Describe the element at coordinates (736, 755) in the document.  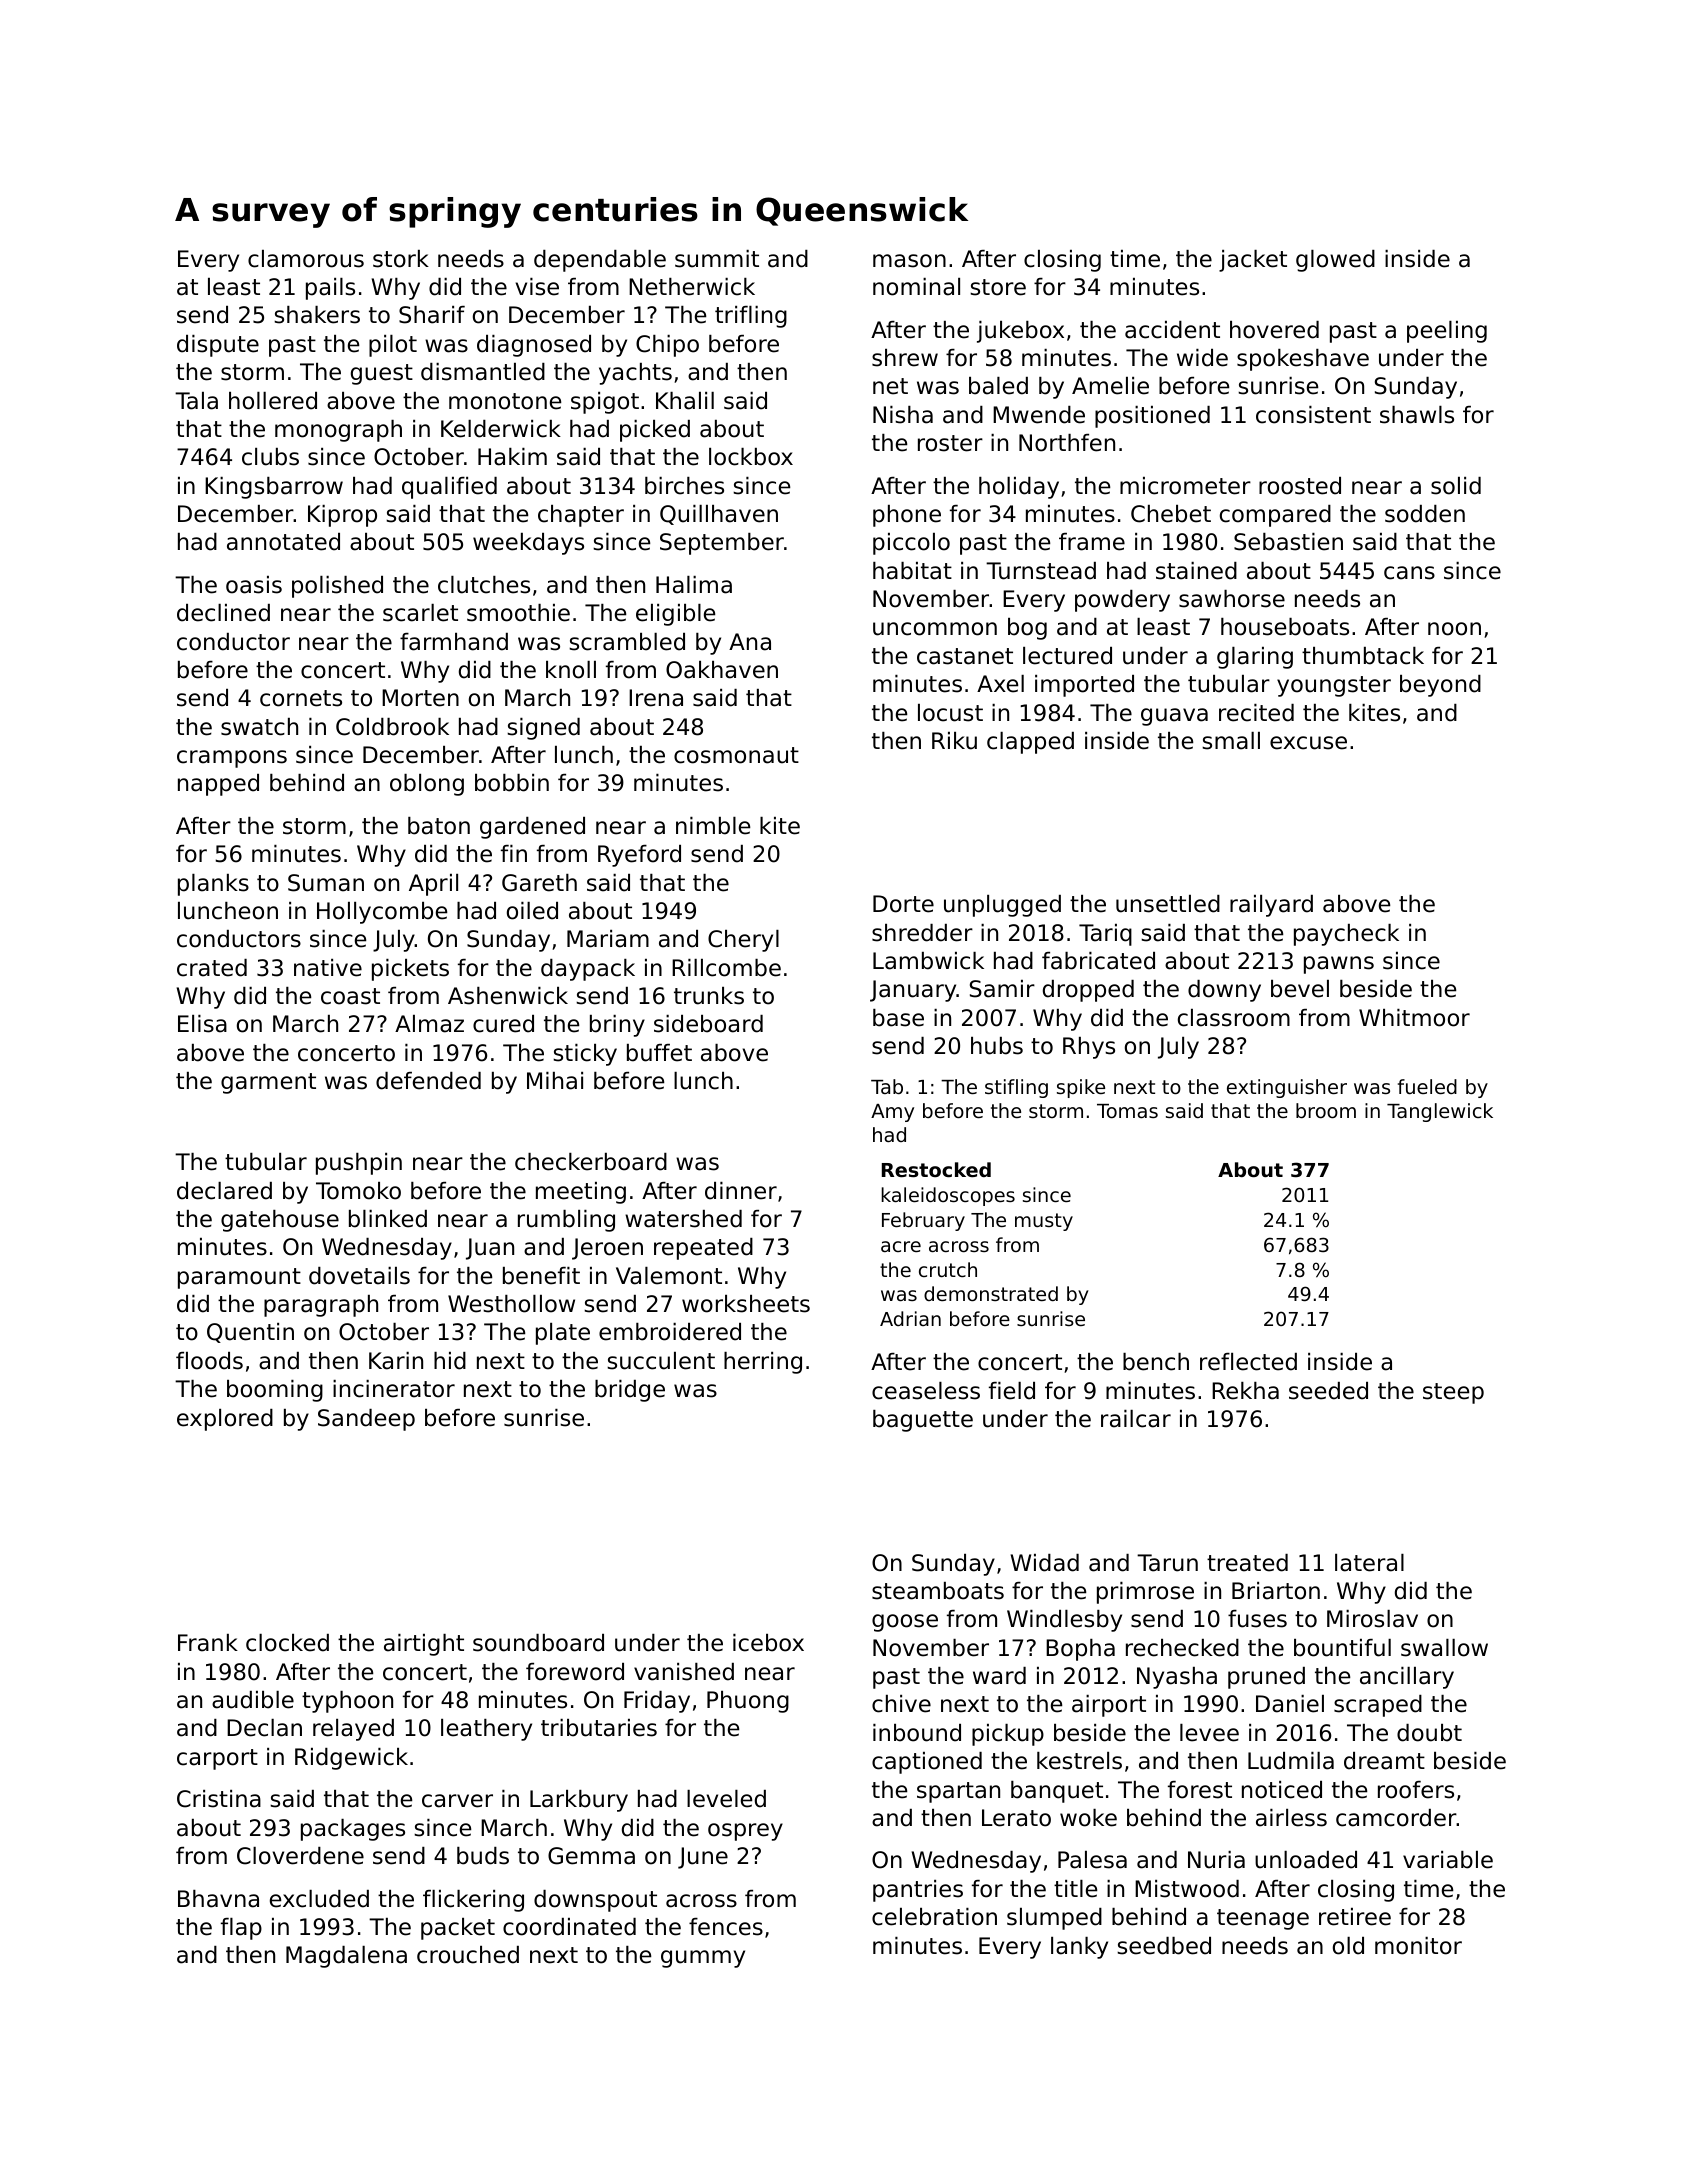
I see `cosmonaut` at that location.
